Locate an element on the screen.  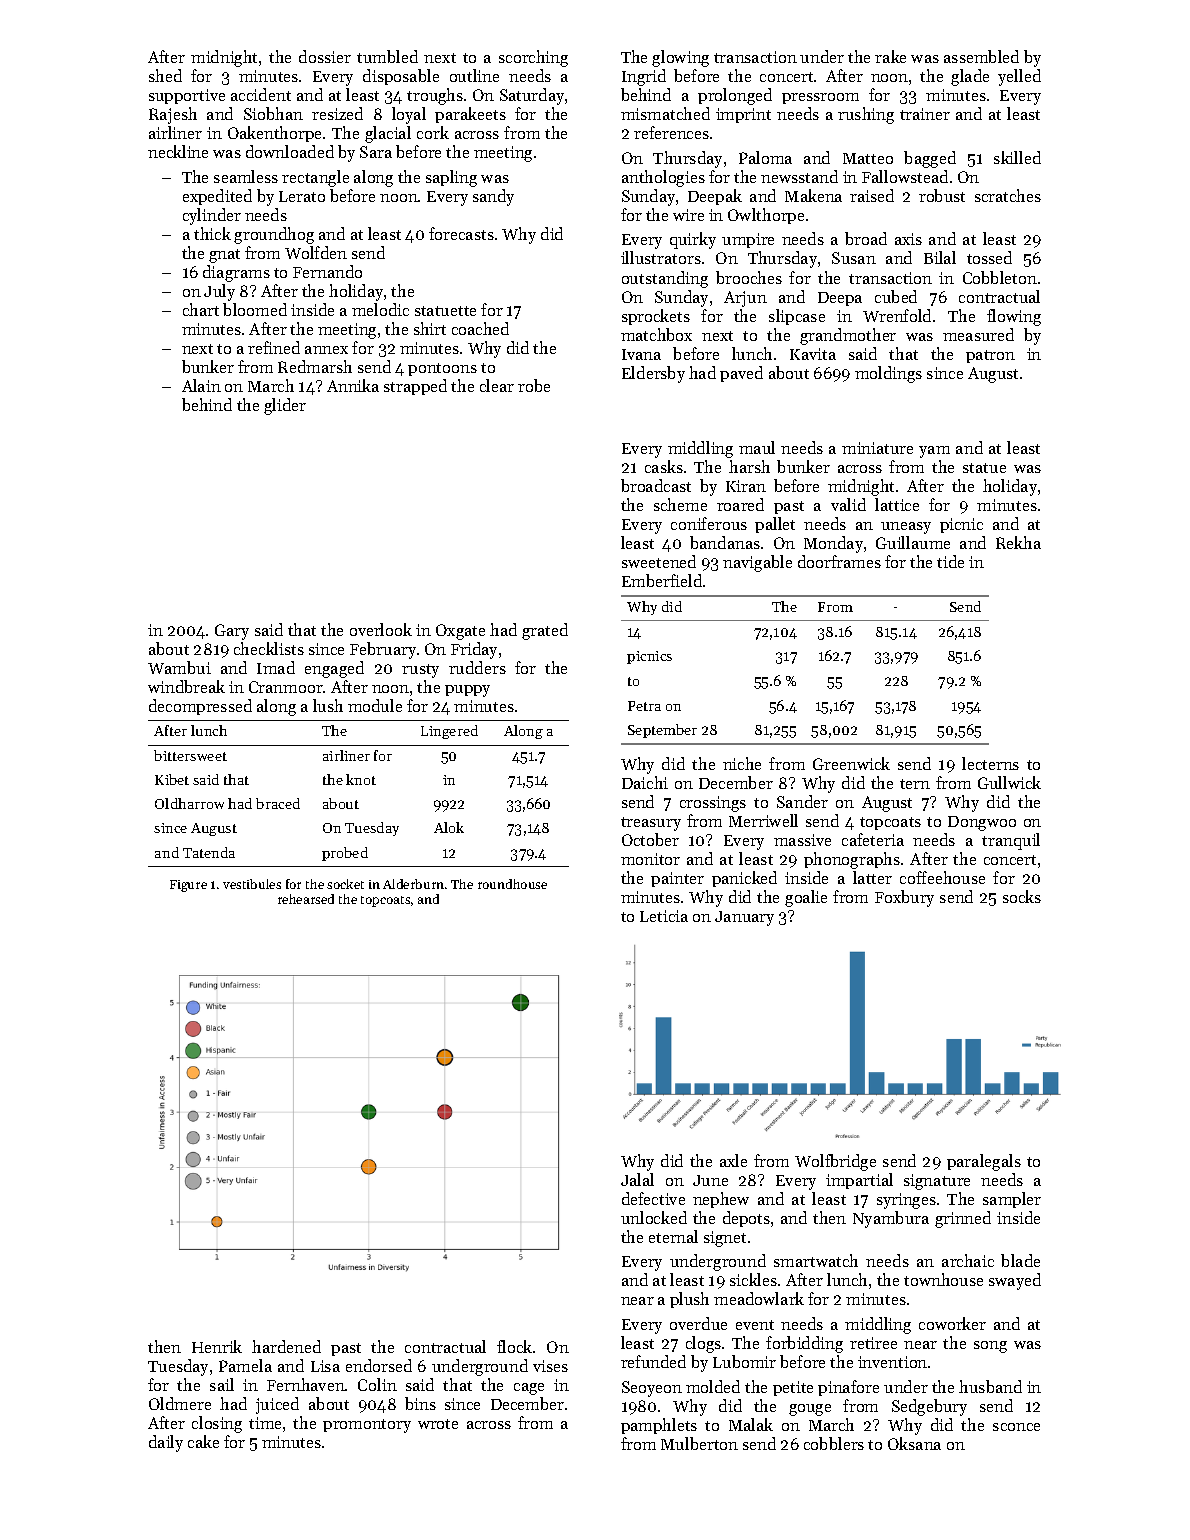
grated is located at coordinates (545, 631).
